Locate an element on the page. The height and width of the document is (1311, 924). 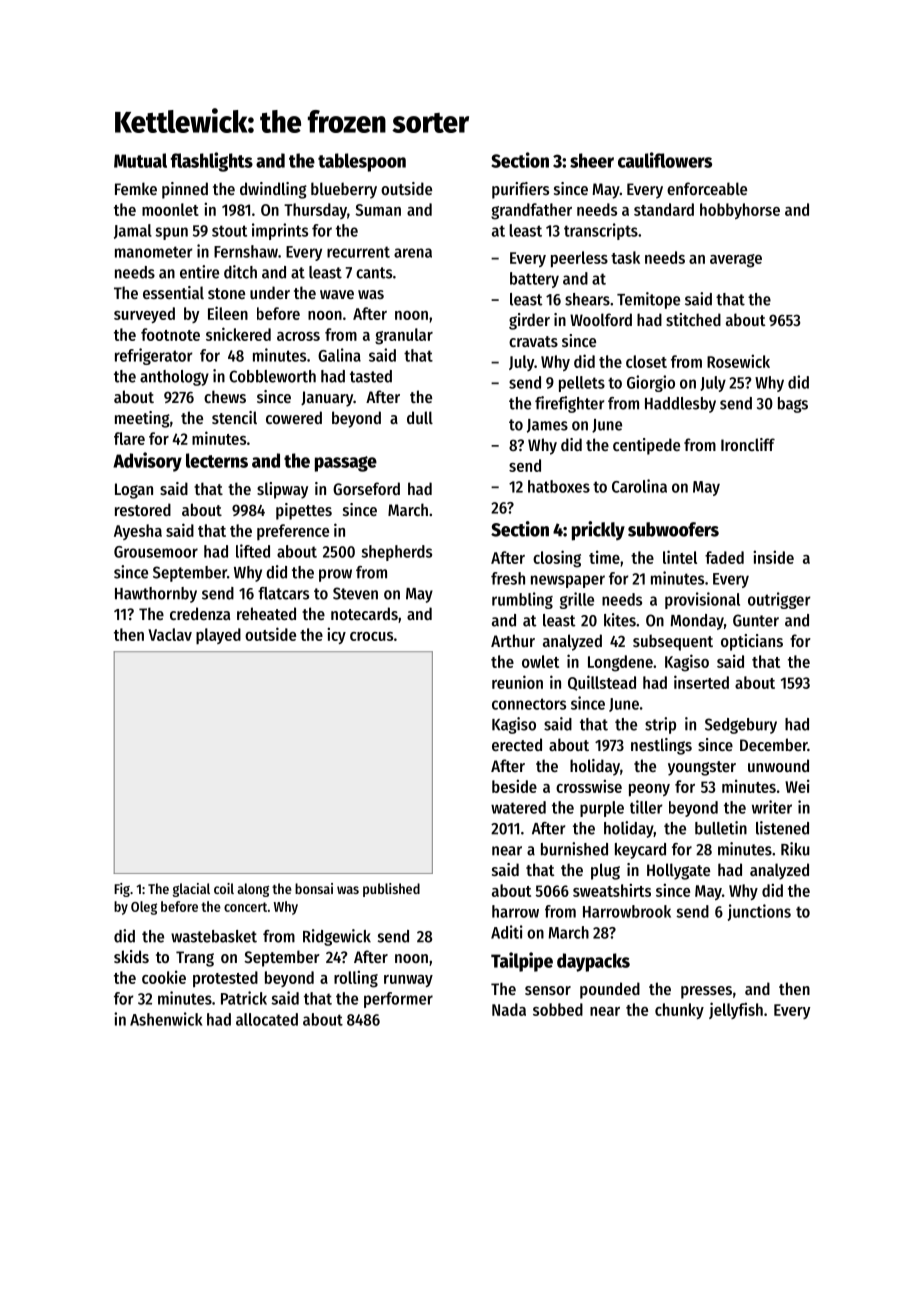
Steven is located at coordinates (355, 593).
